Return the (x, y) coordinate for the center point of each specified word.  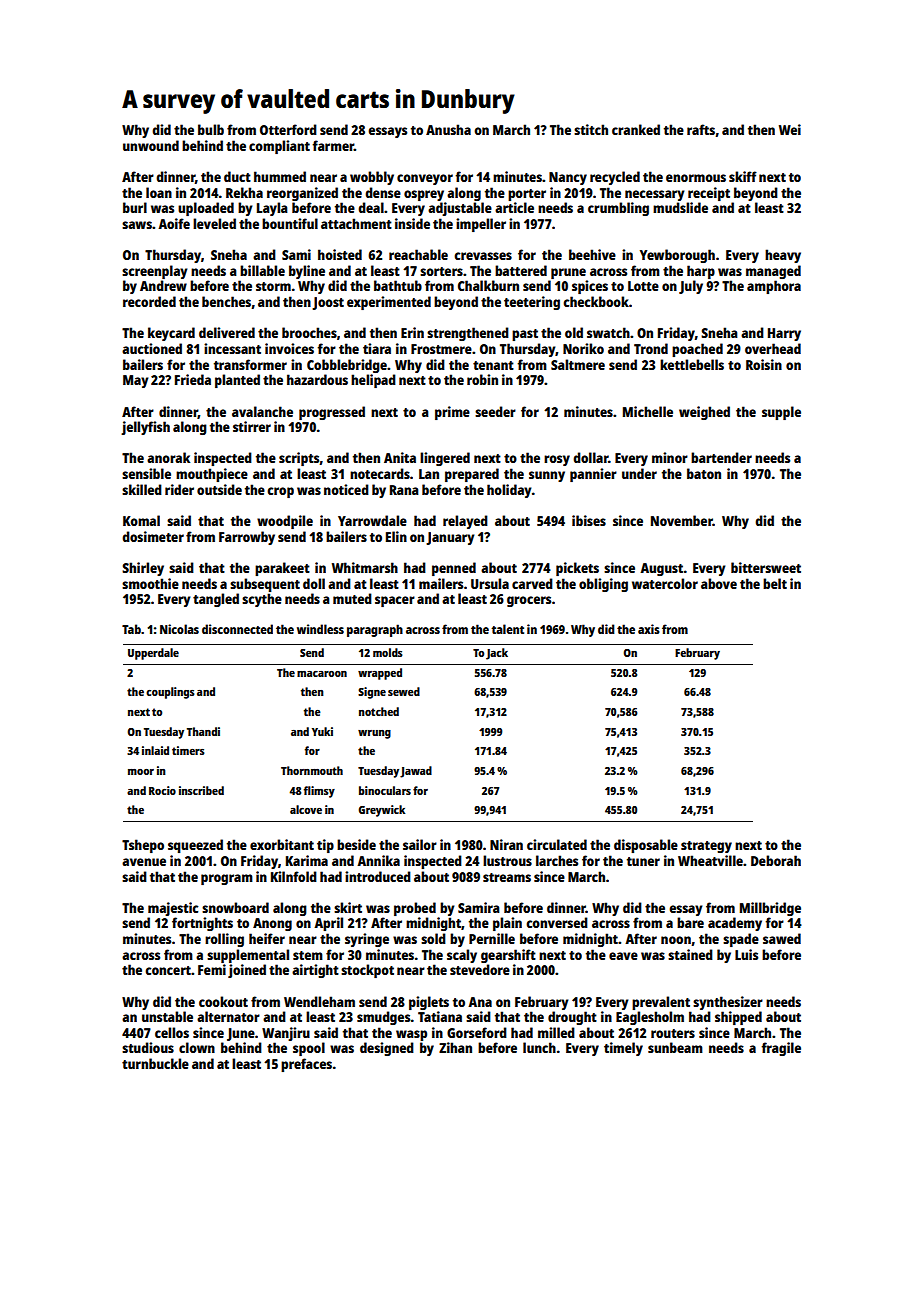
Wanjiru (286, 1034)
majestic (173, 909)
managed (773, 272)
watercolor (665, 583)
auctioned (152, 348)
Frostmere (441, 349)
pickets (577, 569)
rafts (701, 129)
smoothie (150, 583)
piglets (429, 1003)
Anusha (448, 129)
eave (623, 956)
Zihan (455, 1047)
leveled (214, 223)
